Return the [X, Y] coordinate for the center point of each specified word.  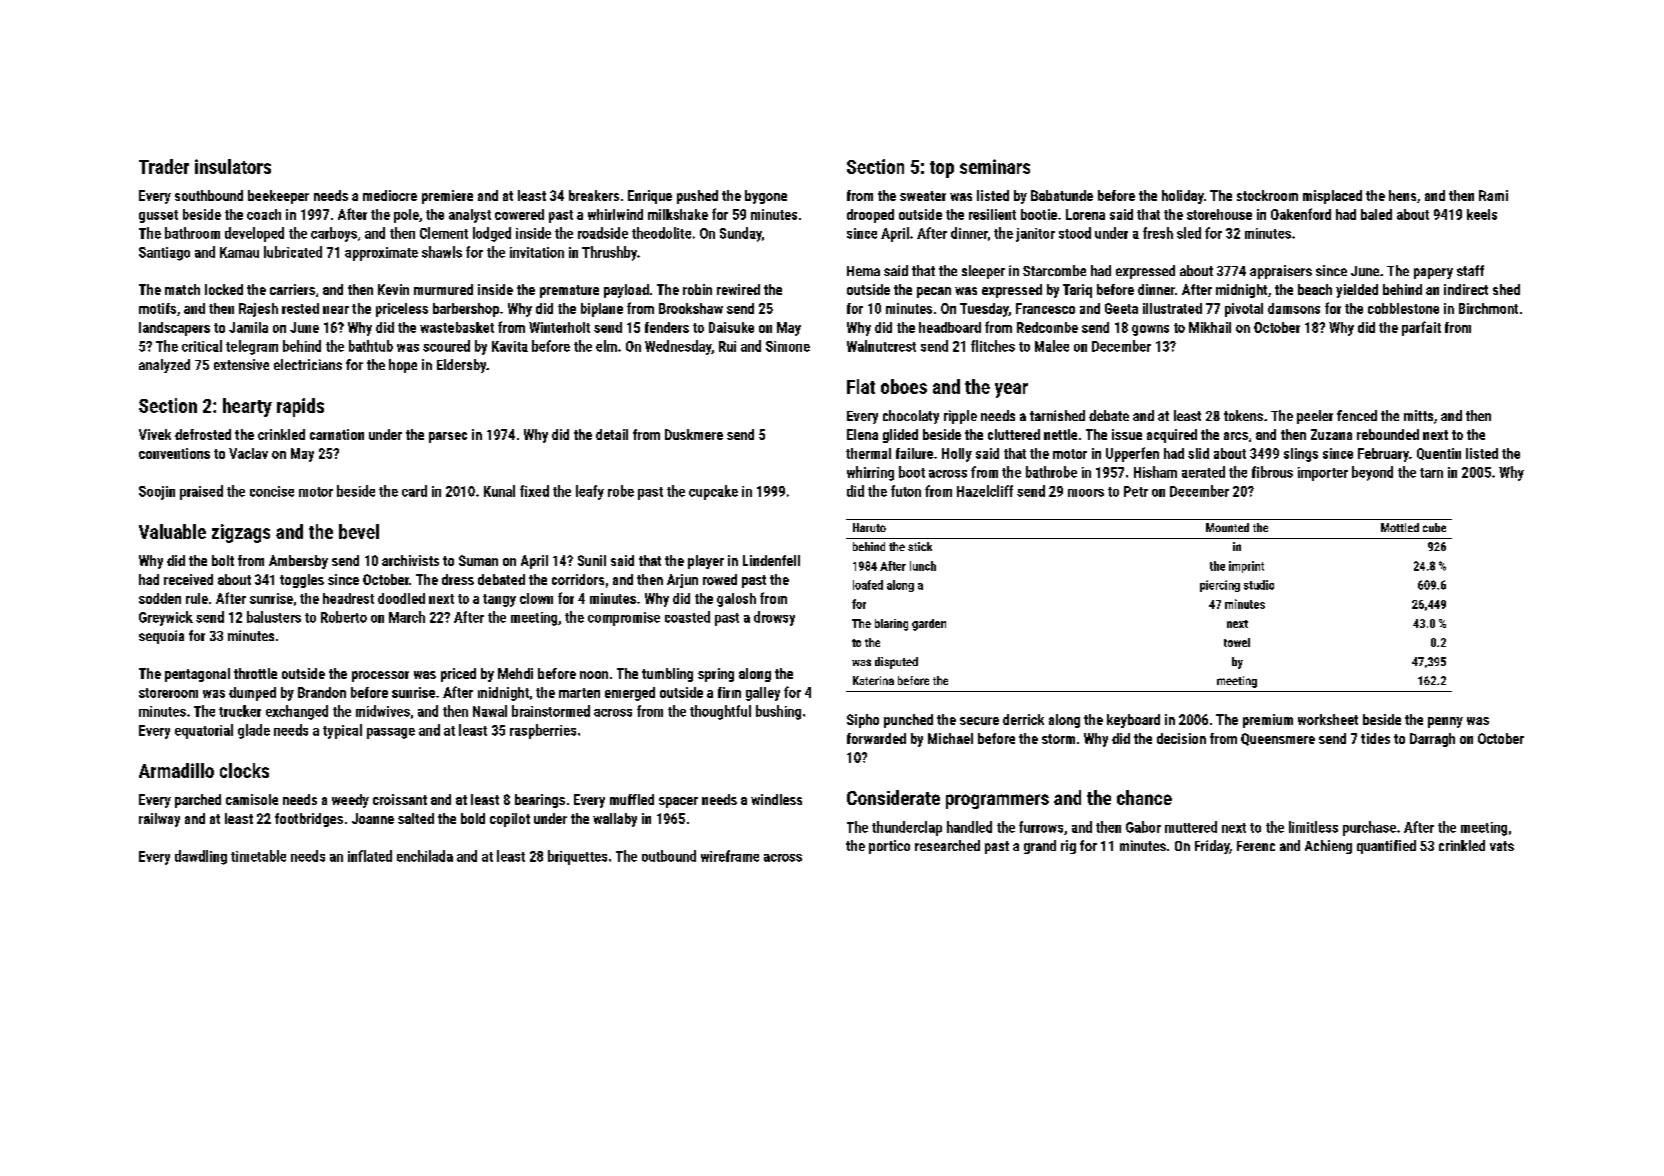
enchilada [425, 856]
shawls [442, 252]
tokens [1243, 415]
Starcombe [1054, 270]
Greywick [166, 618]
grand [1040, 847]
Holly [957, 455]
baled [1376, 214]
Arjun [682, 581]
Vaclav [248, 453]
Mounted [1227, 527]
